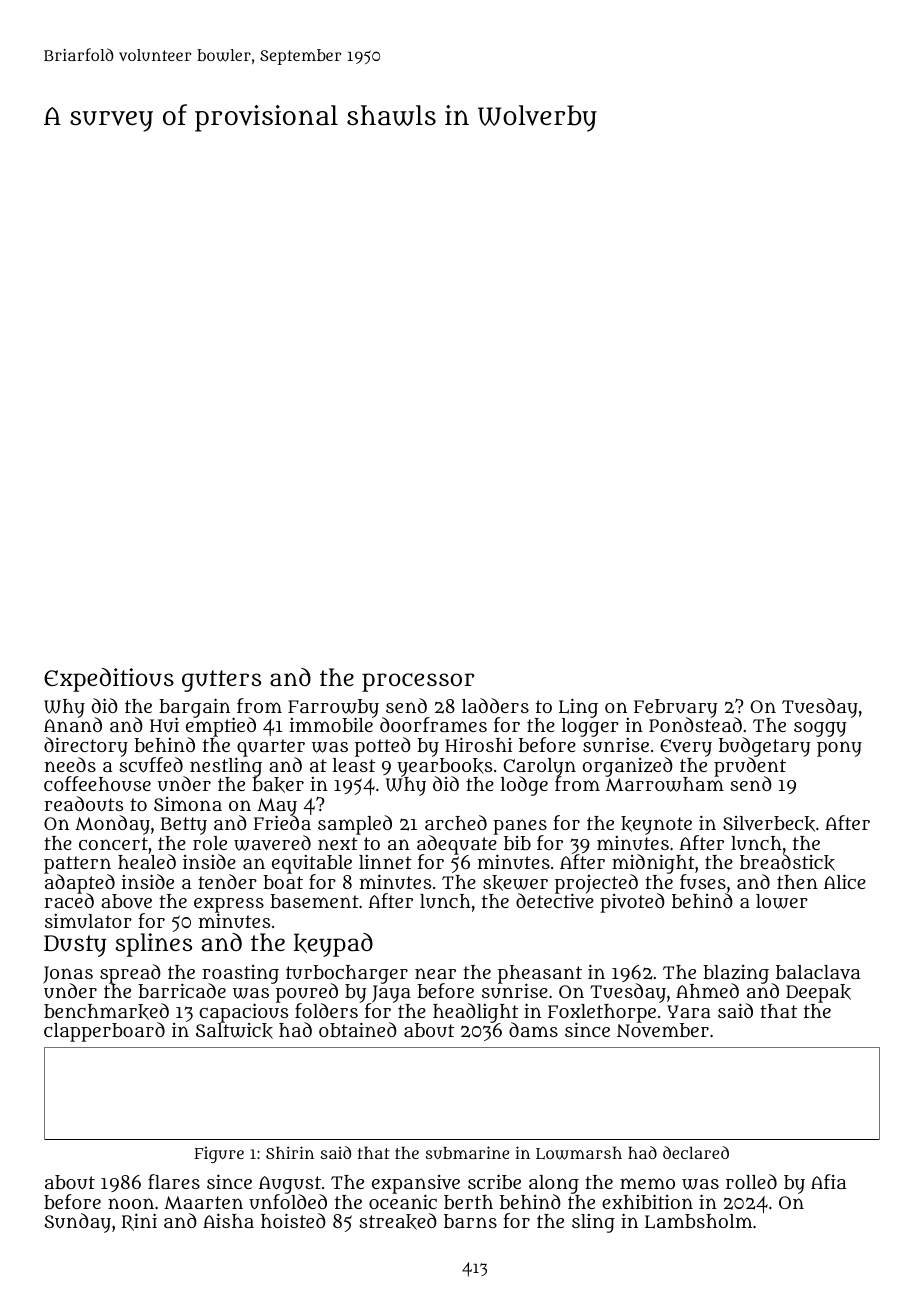 This screenshot has width=924, height=1308. I want to click on Silverbeck, so click(769, 824).
